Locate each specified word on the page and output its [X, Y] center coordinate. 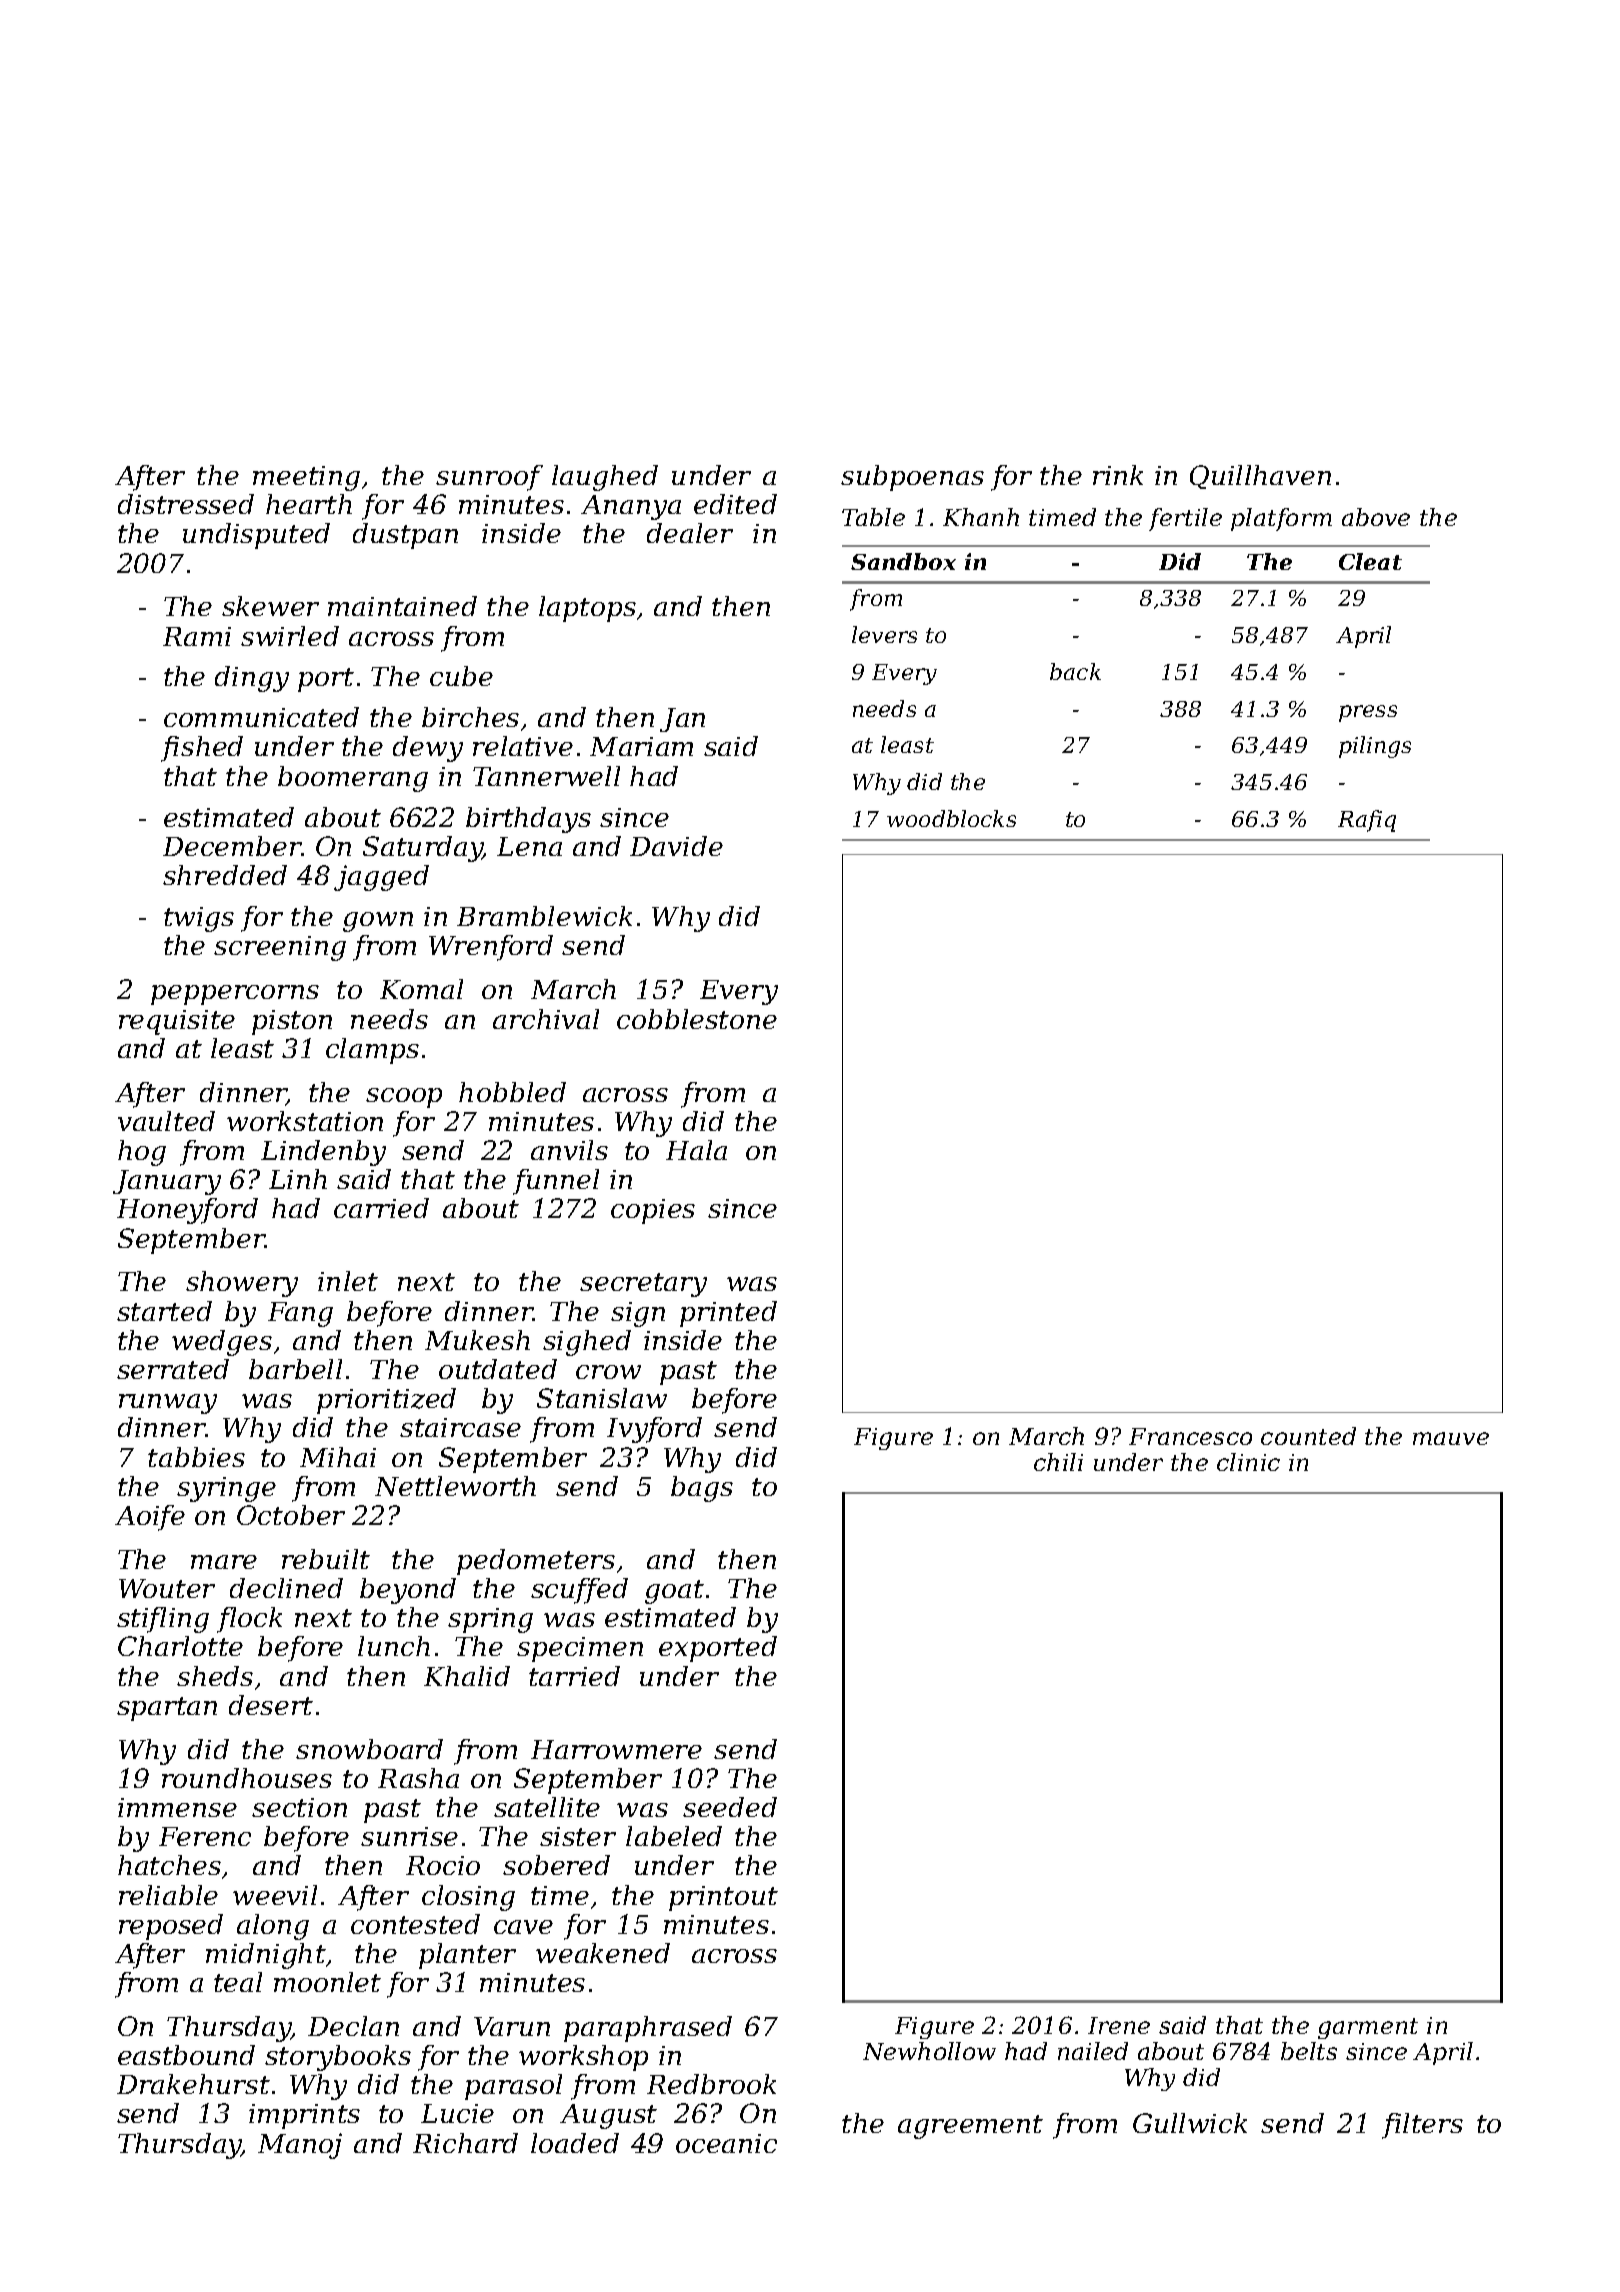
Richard [465, 2143]
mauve [1451, 1438]
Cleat [1370, 561]
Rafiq [1367, 821]
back [1075, 671]
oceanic [726, 2143]
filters [1422, 2126]
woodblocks [951, 818]
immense [177, 1807]
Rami [197, 636]
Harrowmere [616, 1749]
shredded [225, 875]
